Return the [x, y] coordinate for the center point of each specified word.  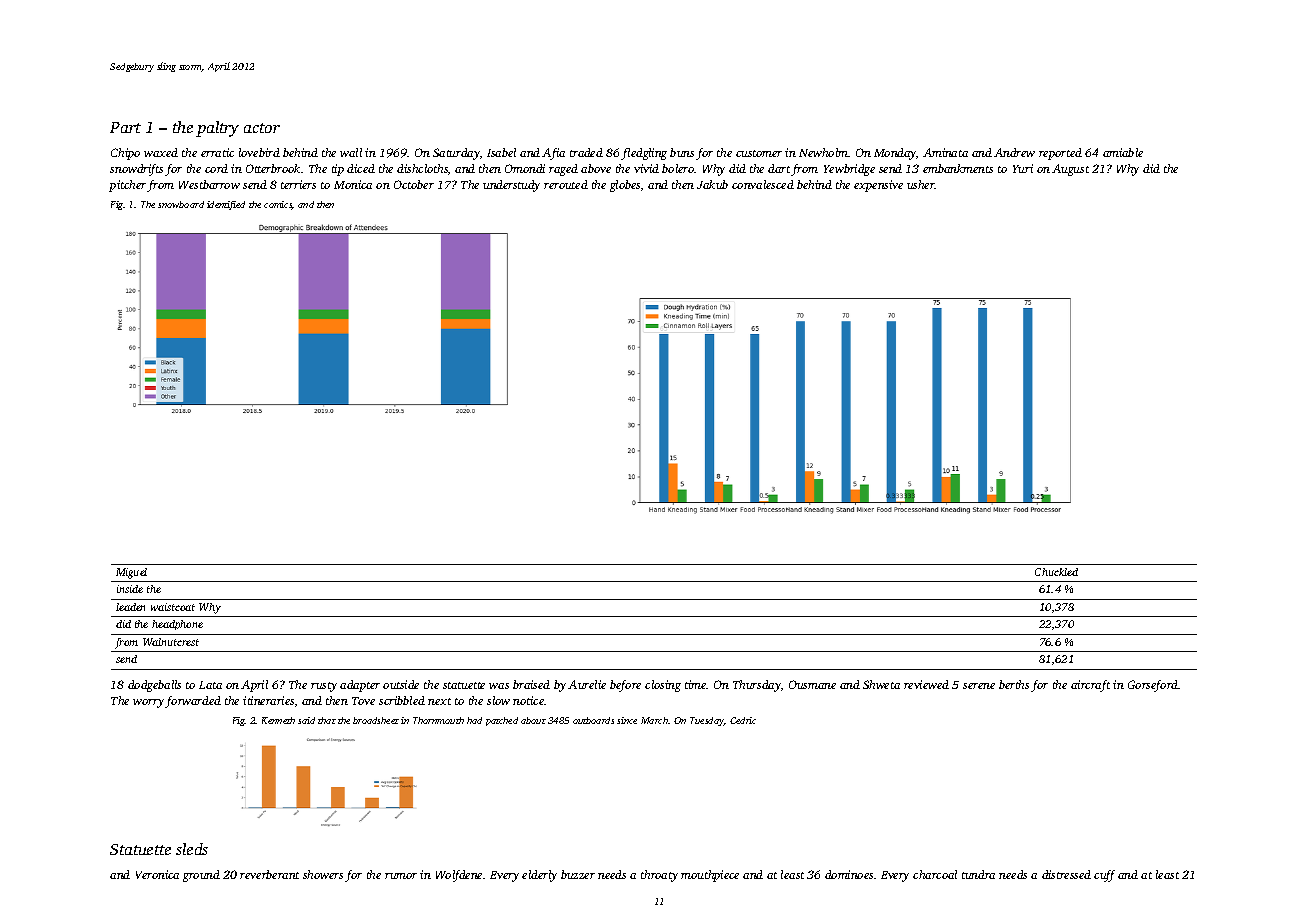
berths [1014, 684]
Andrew [1014, 152]
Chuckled [1056, 572]
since [627, 720]
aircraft [1090, 686]
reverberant [269, 874]
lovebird [259, 152]
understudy [511, 186]
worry [148, 703]
